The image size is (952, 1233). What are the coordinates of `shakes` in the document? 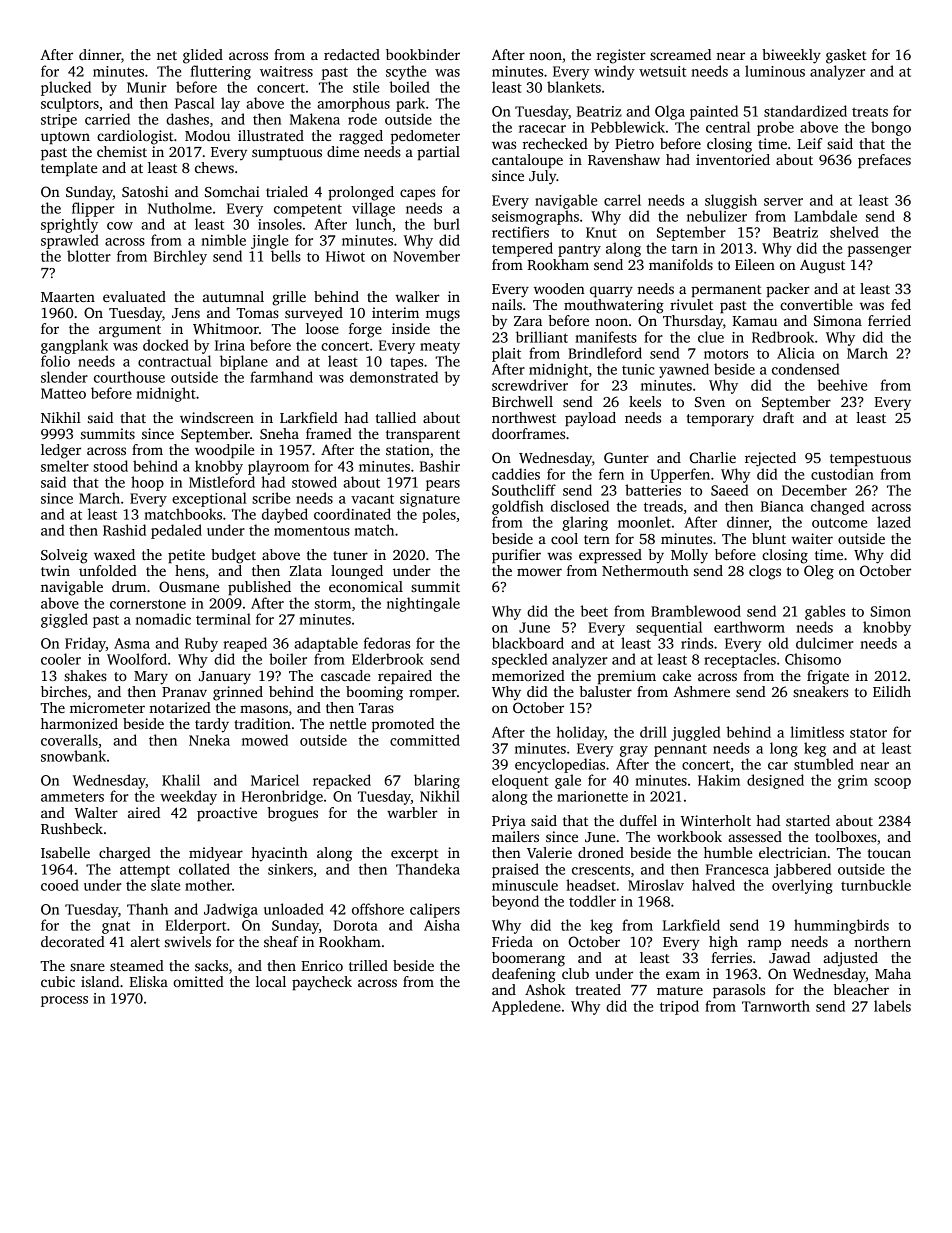 It's located at (85, 675).
